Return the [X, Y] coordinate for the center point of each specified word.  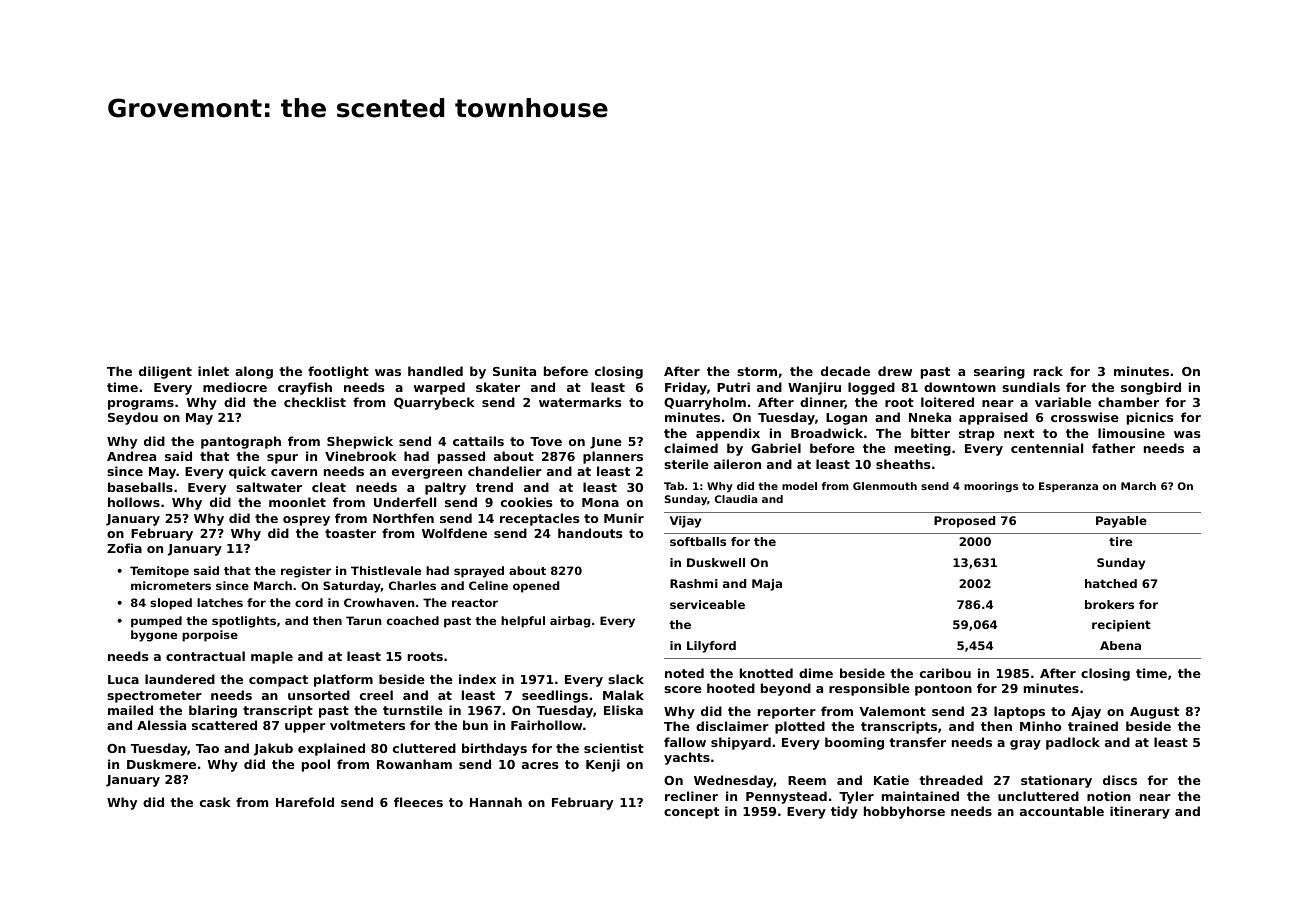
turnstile [413, 710]
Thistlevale [386, 570]
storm [757, 371]
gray [1025, 745]
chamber [1128, 402]
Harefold [305, 802]
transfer [917, 742]
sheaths [903, 464]
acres [540, 765]
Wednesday [734, 781]
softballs [698, 541]
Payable [1121, 522]
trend [494, 487]
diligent [165, 372]
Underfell [405, 502]
